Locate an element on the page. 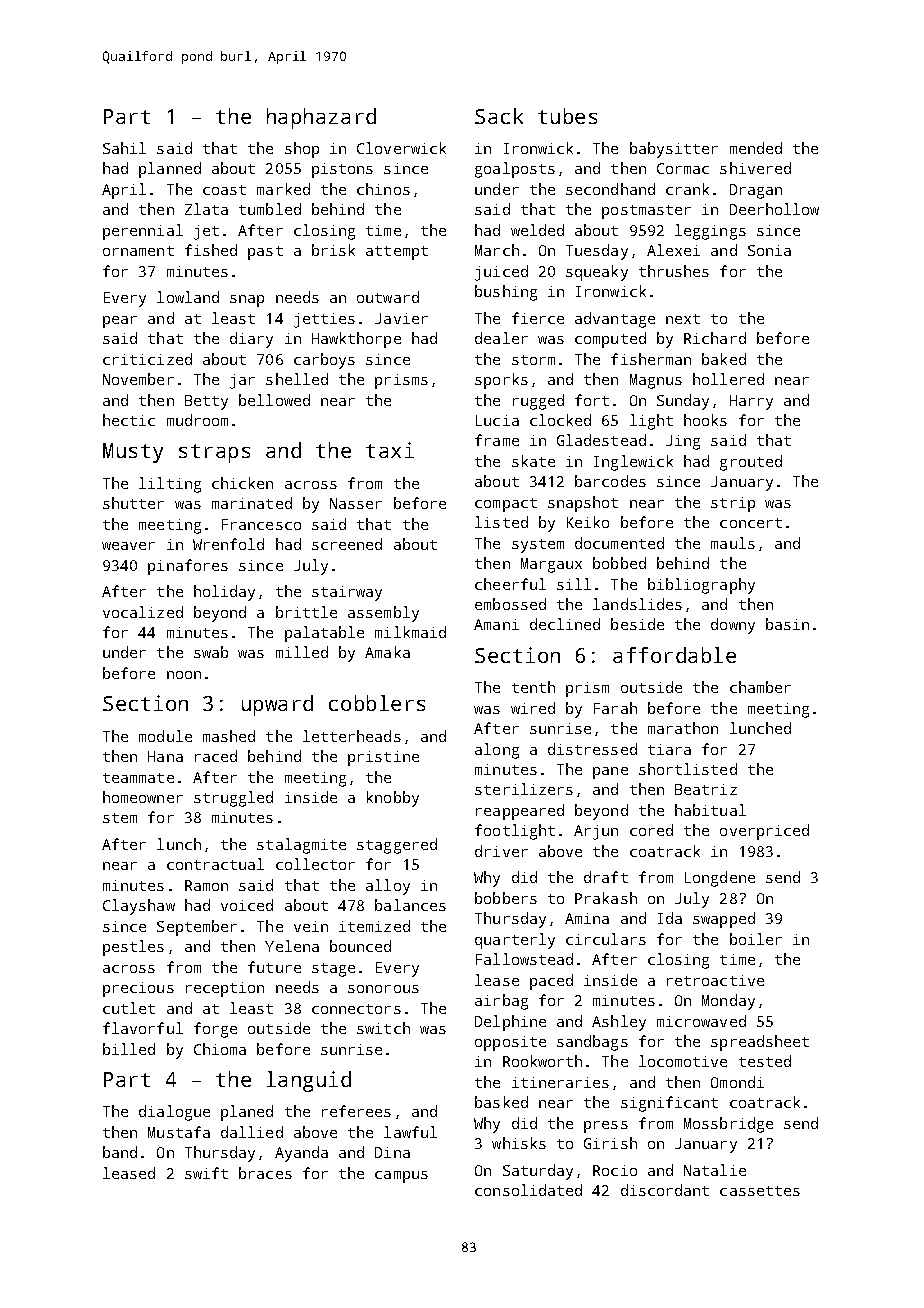 The height and width of the page is (1308, 924). Sonia is located at coordinates (769, 250).
